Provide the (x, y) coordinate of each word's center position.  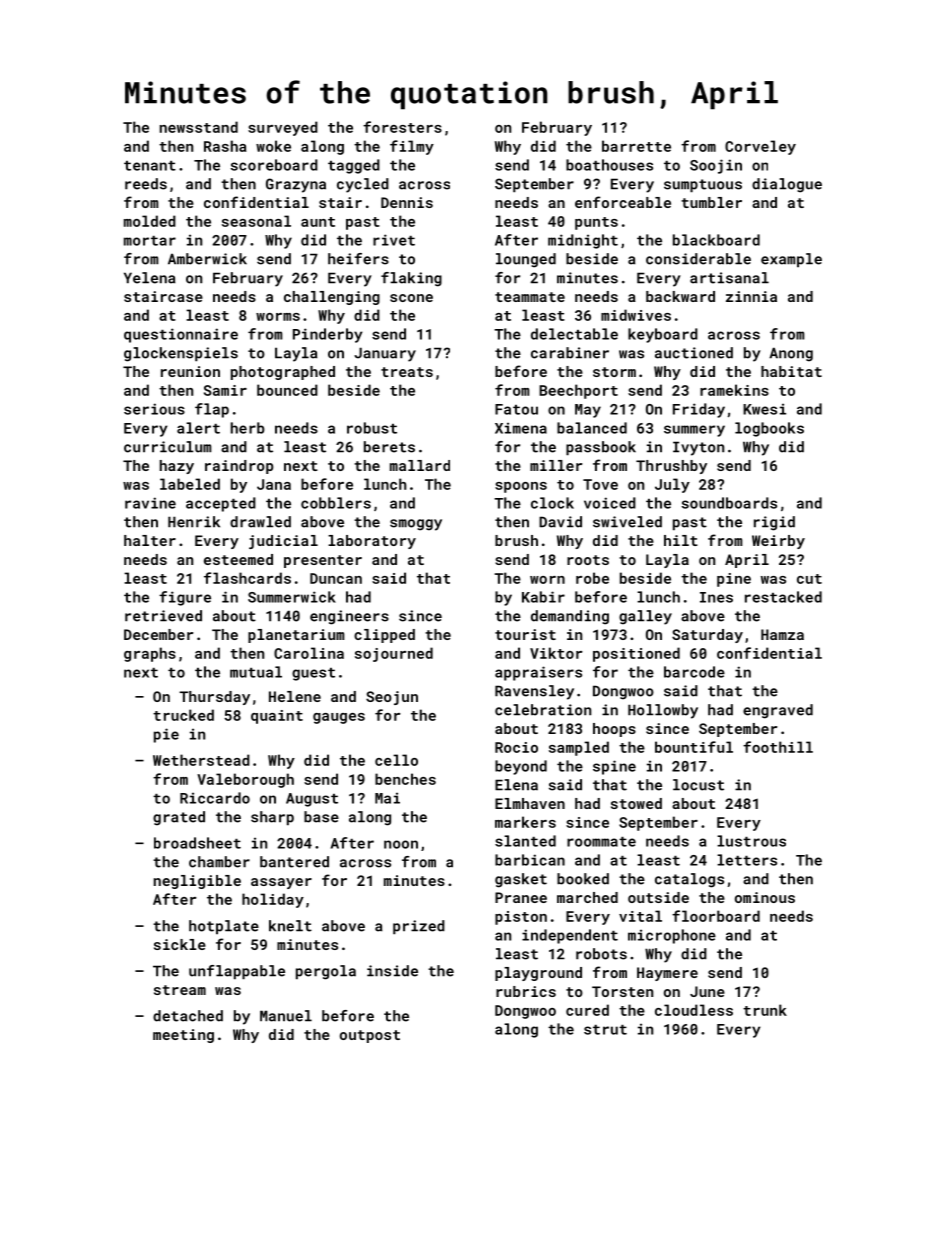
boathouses (609, 165)
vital (640, 916)
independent (570, 936)
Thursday (214, 698)
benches (405, 779)
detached (188, 1016)
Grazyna (296, 185)
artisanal (729, 278)
